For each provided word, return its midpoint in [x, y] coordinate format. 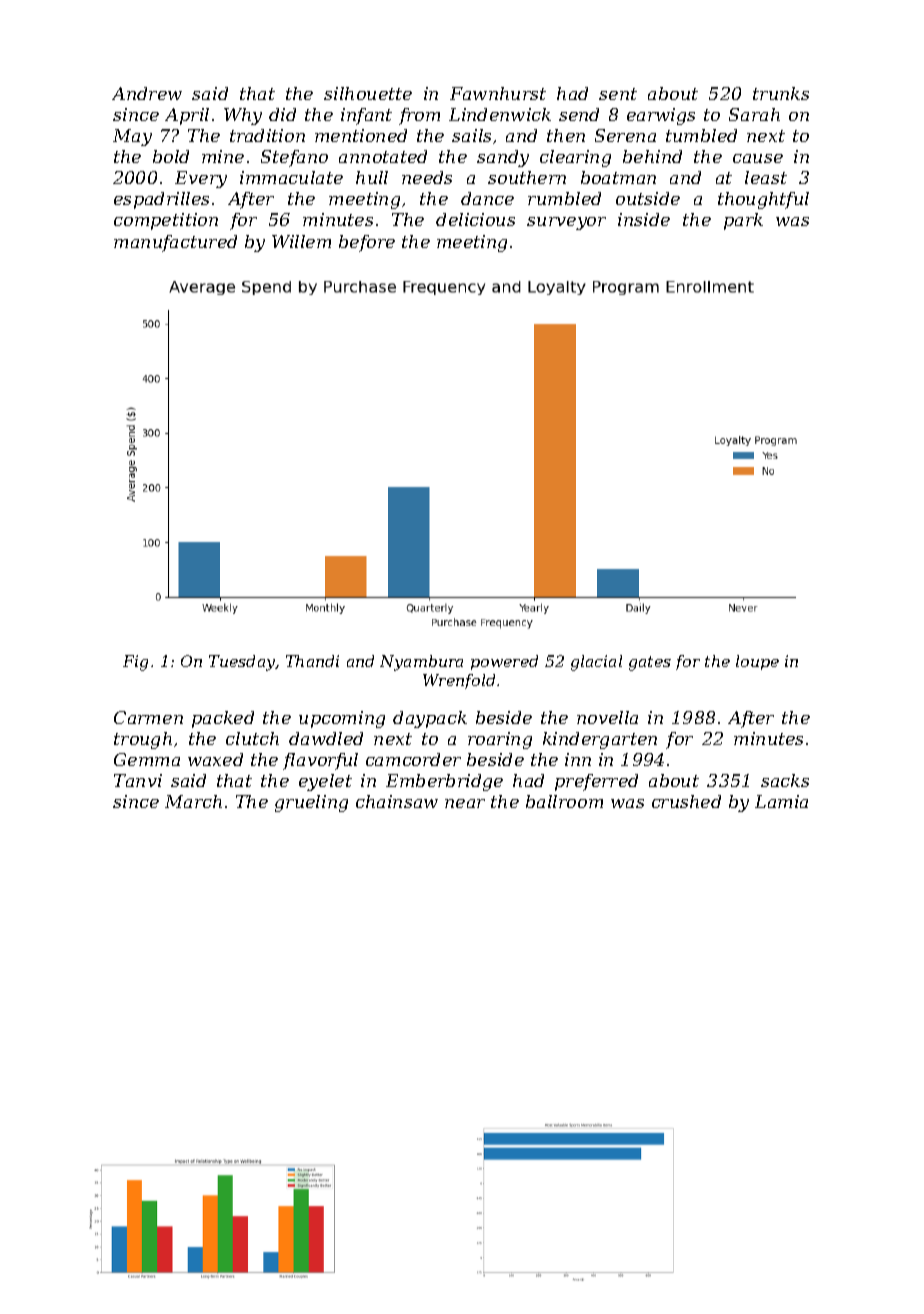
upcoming [342, 719]
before [367, 243]
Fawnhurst [498, 93]
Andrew [147, 93]
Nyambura [421, 663]
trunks [781, 93]
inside [644, 219]
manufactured [175, 243]
